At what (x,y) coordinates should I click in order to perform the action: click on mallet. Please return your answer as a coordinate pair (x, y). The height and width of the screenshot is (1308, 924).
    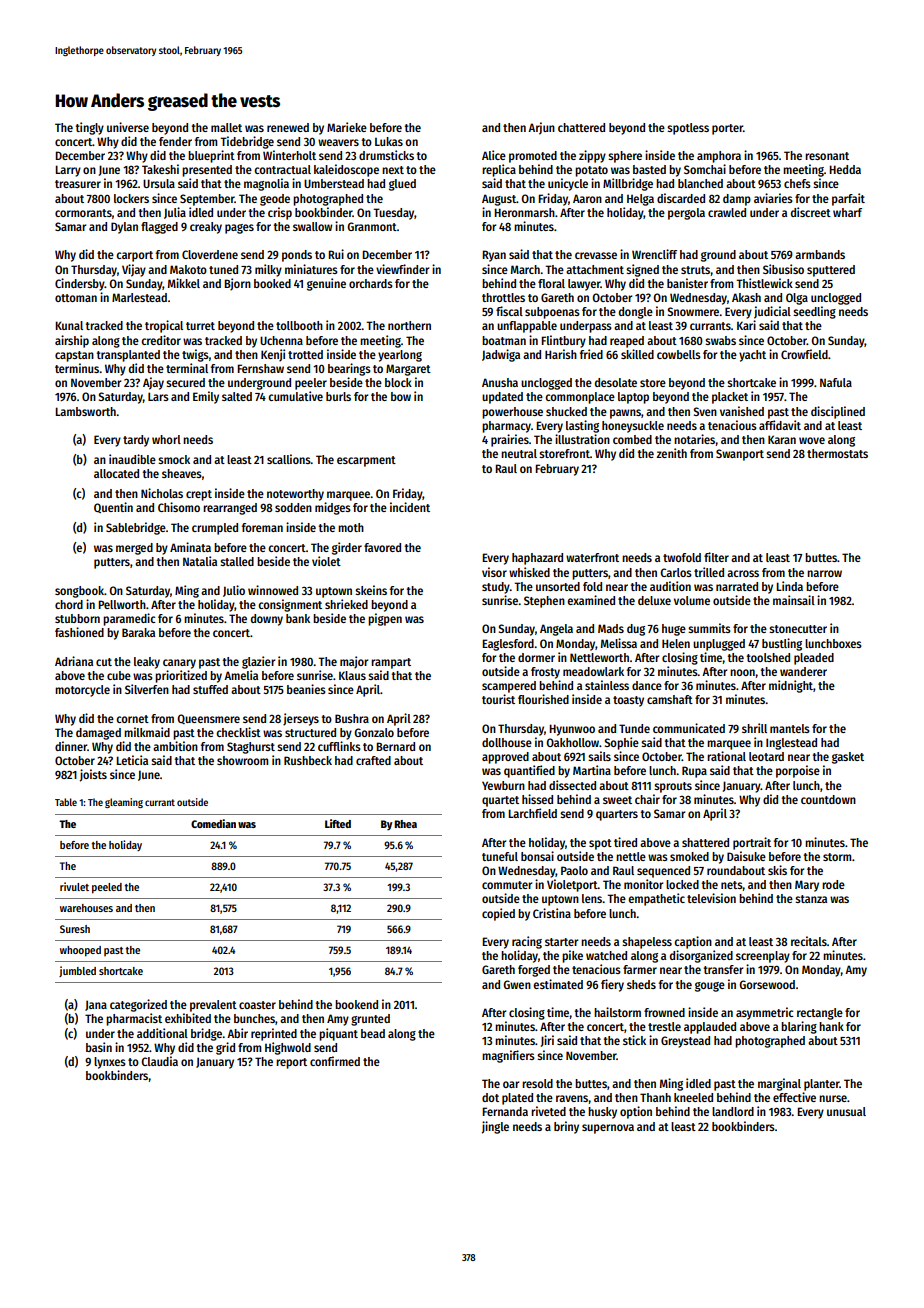
    Looking at the image, I should click on (226, 127).
